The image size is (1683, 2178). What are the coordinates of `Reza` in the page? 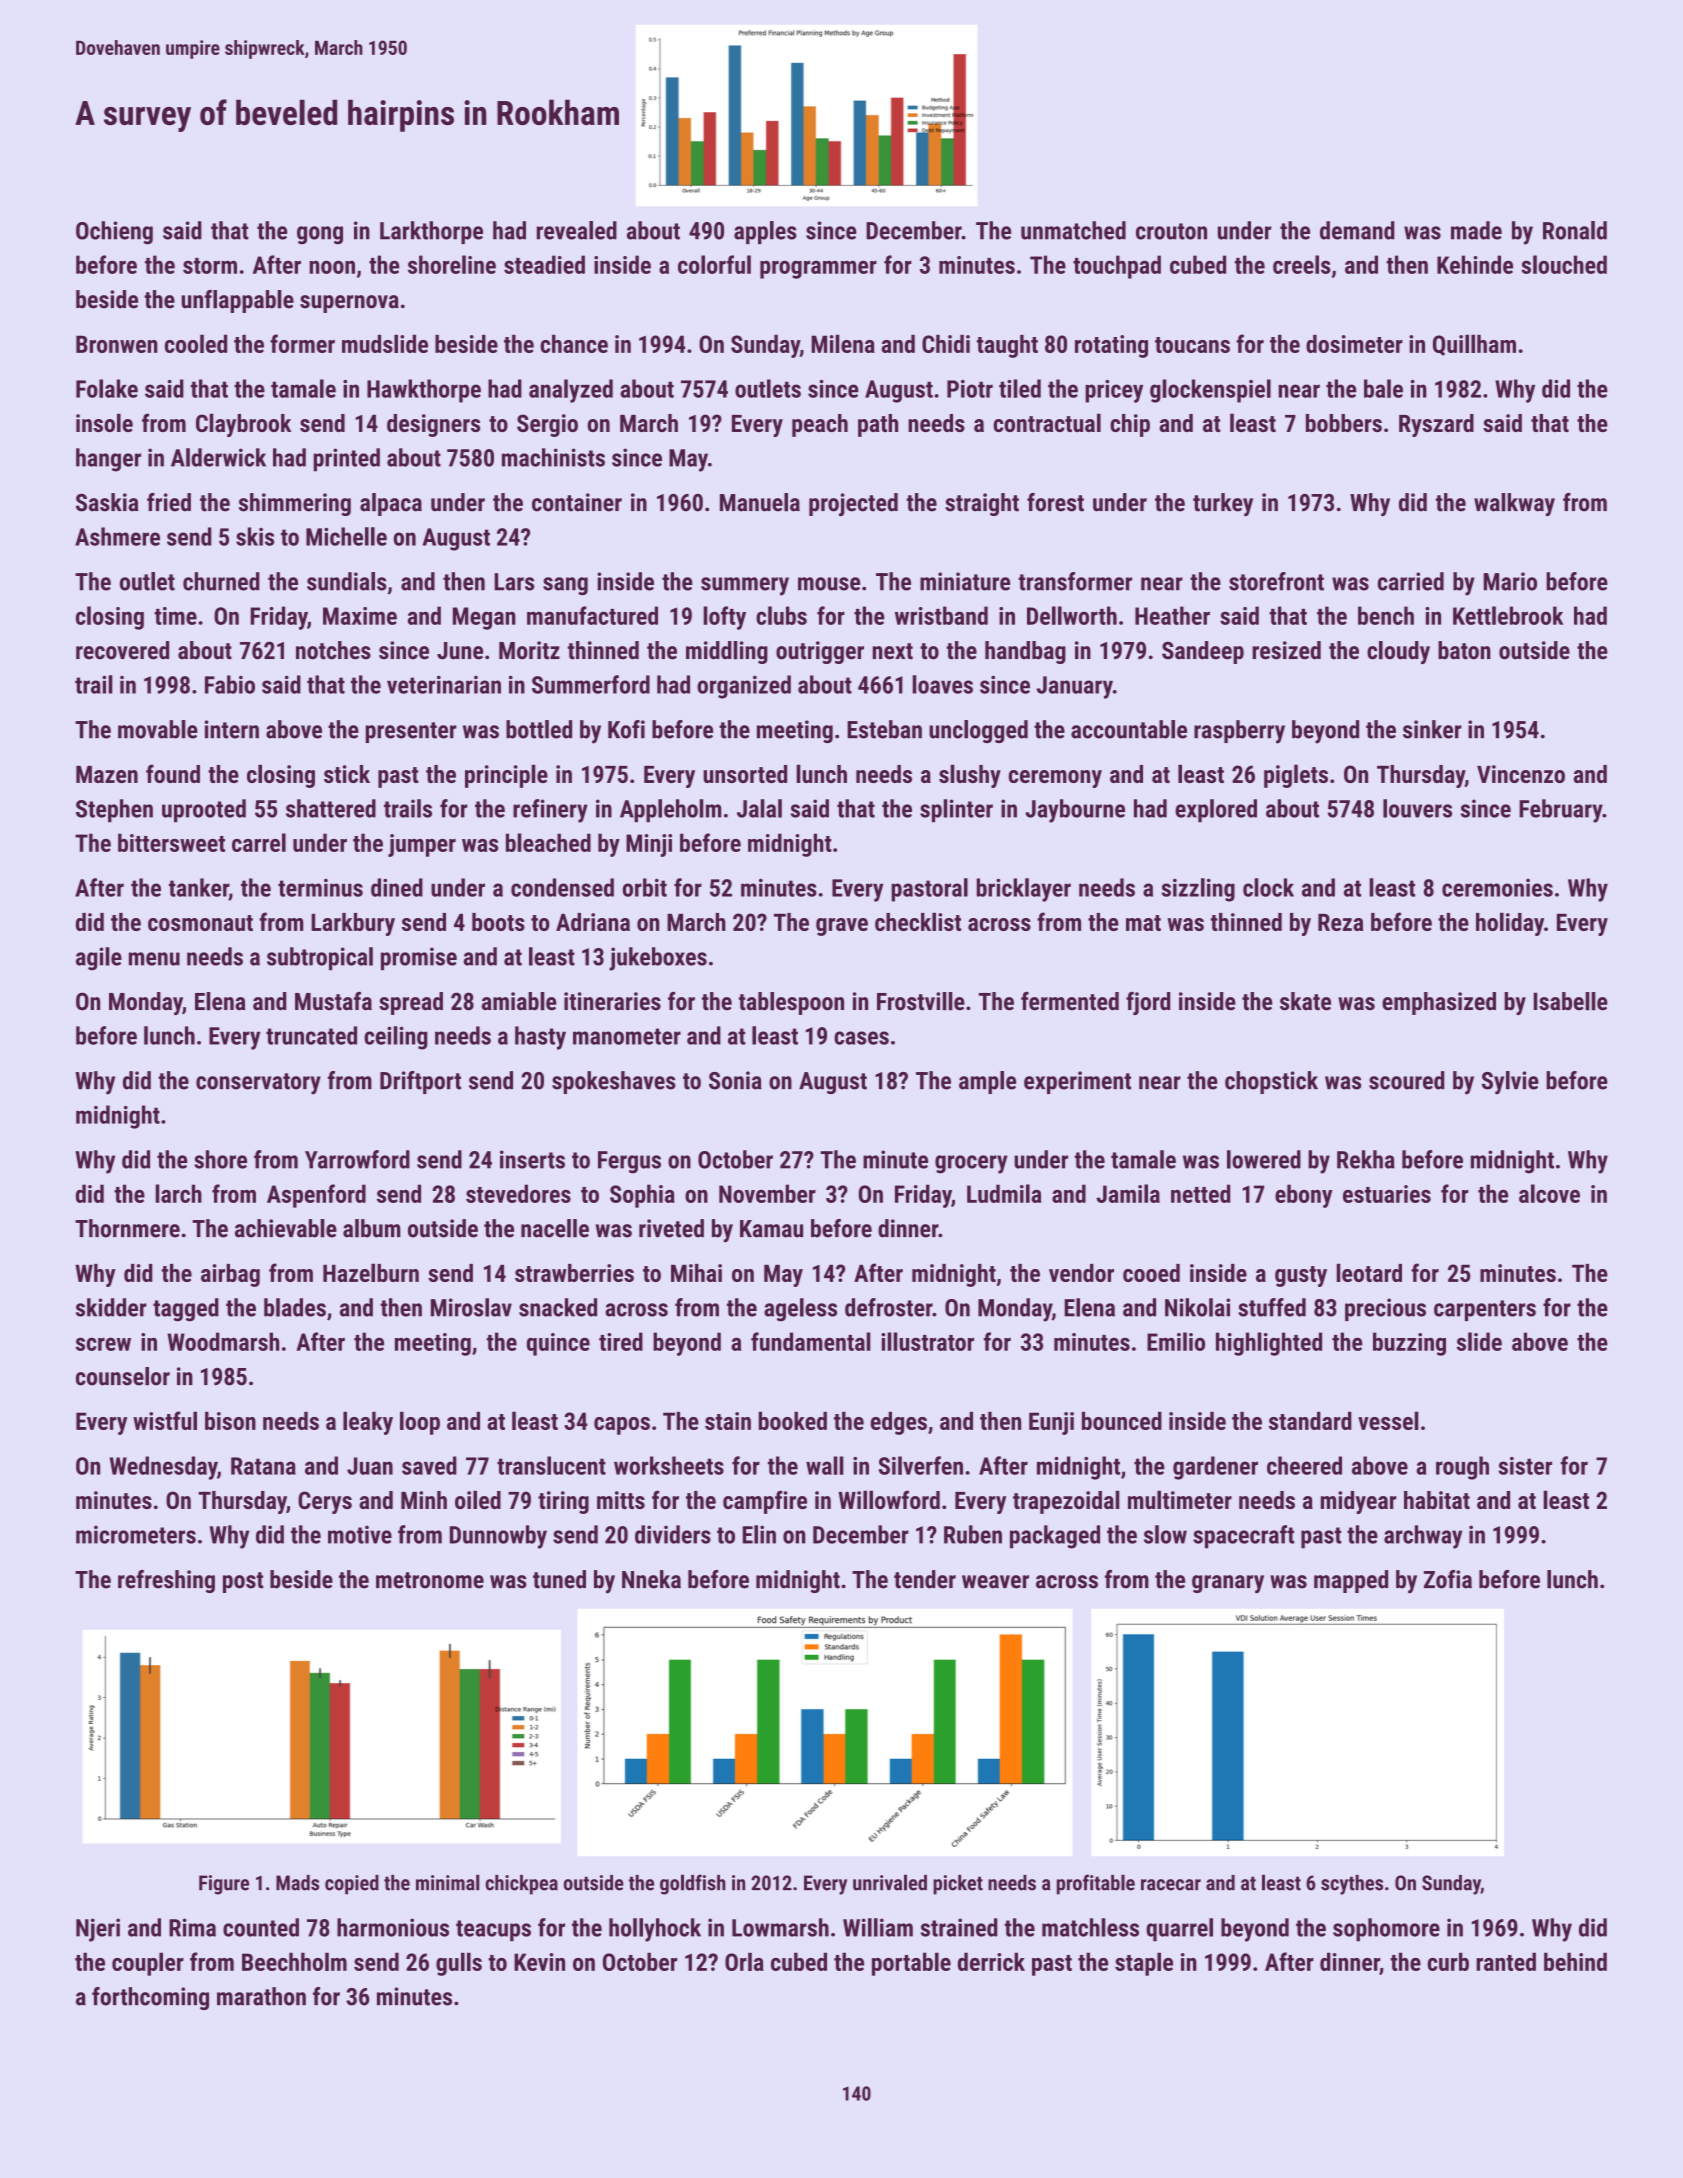 It's located at (1340, 922).
